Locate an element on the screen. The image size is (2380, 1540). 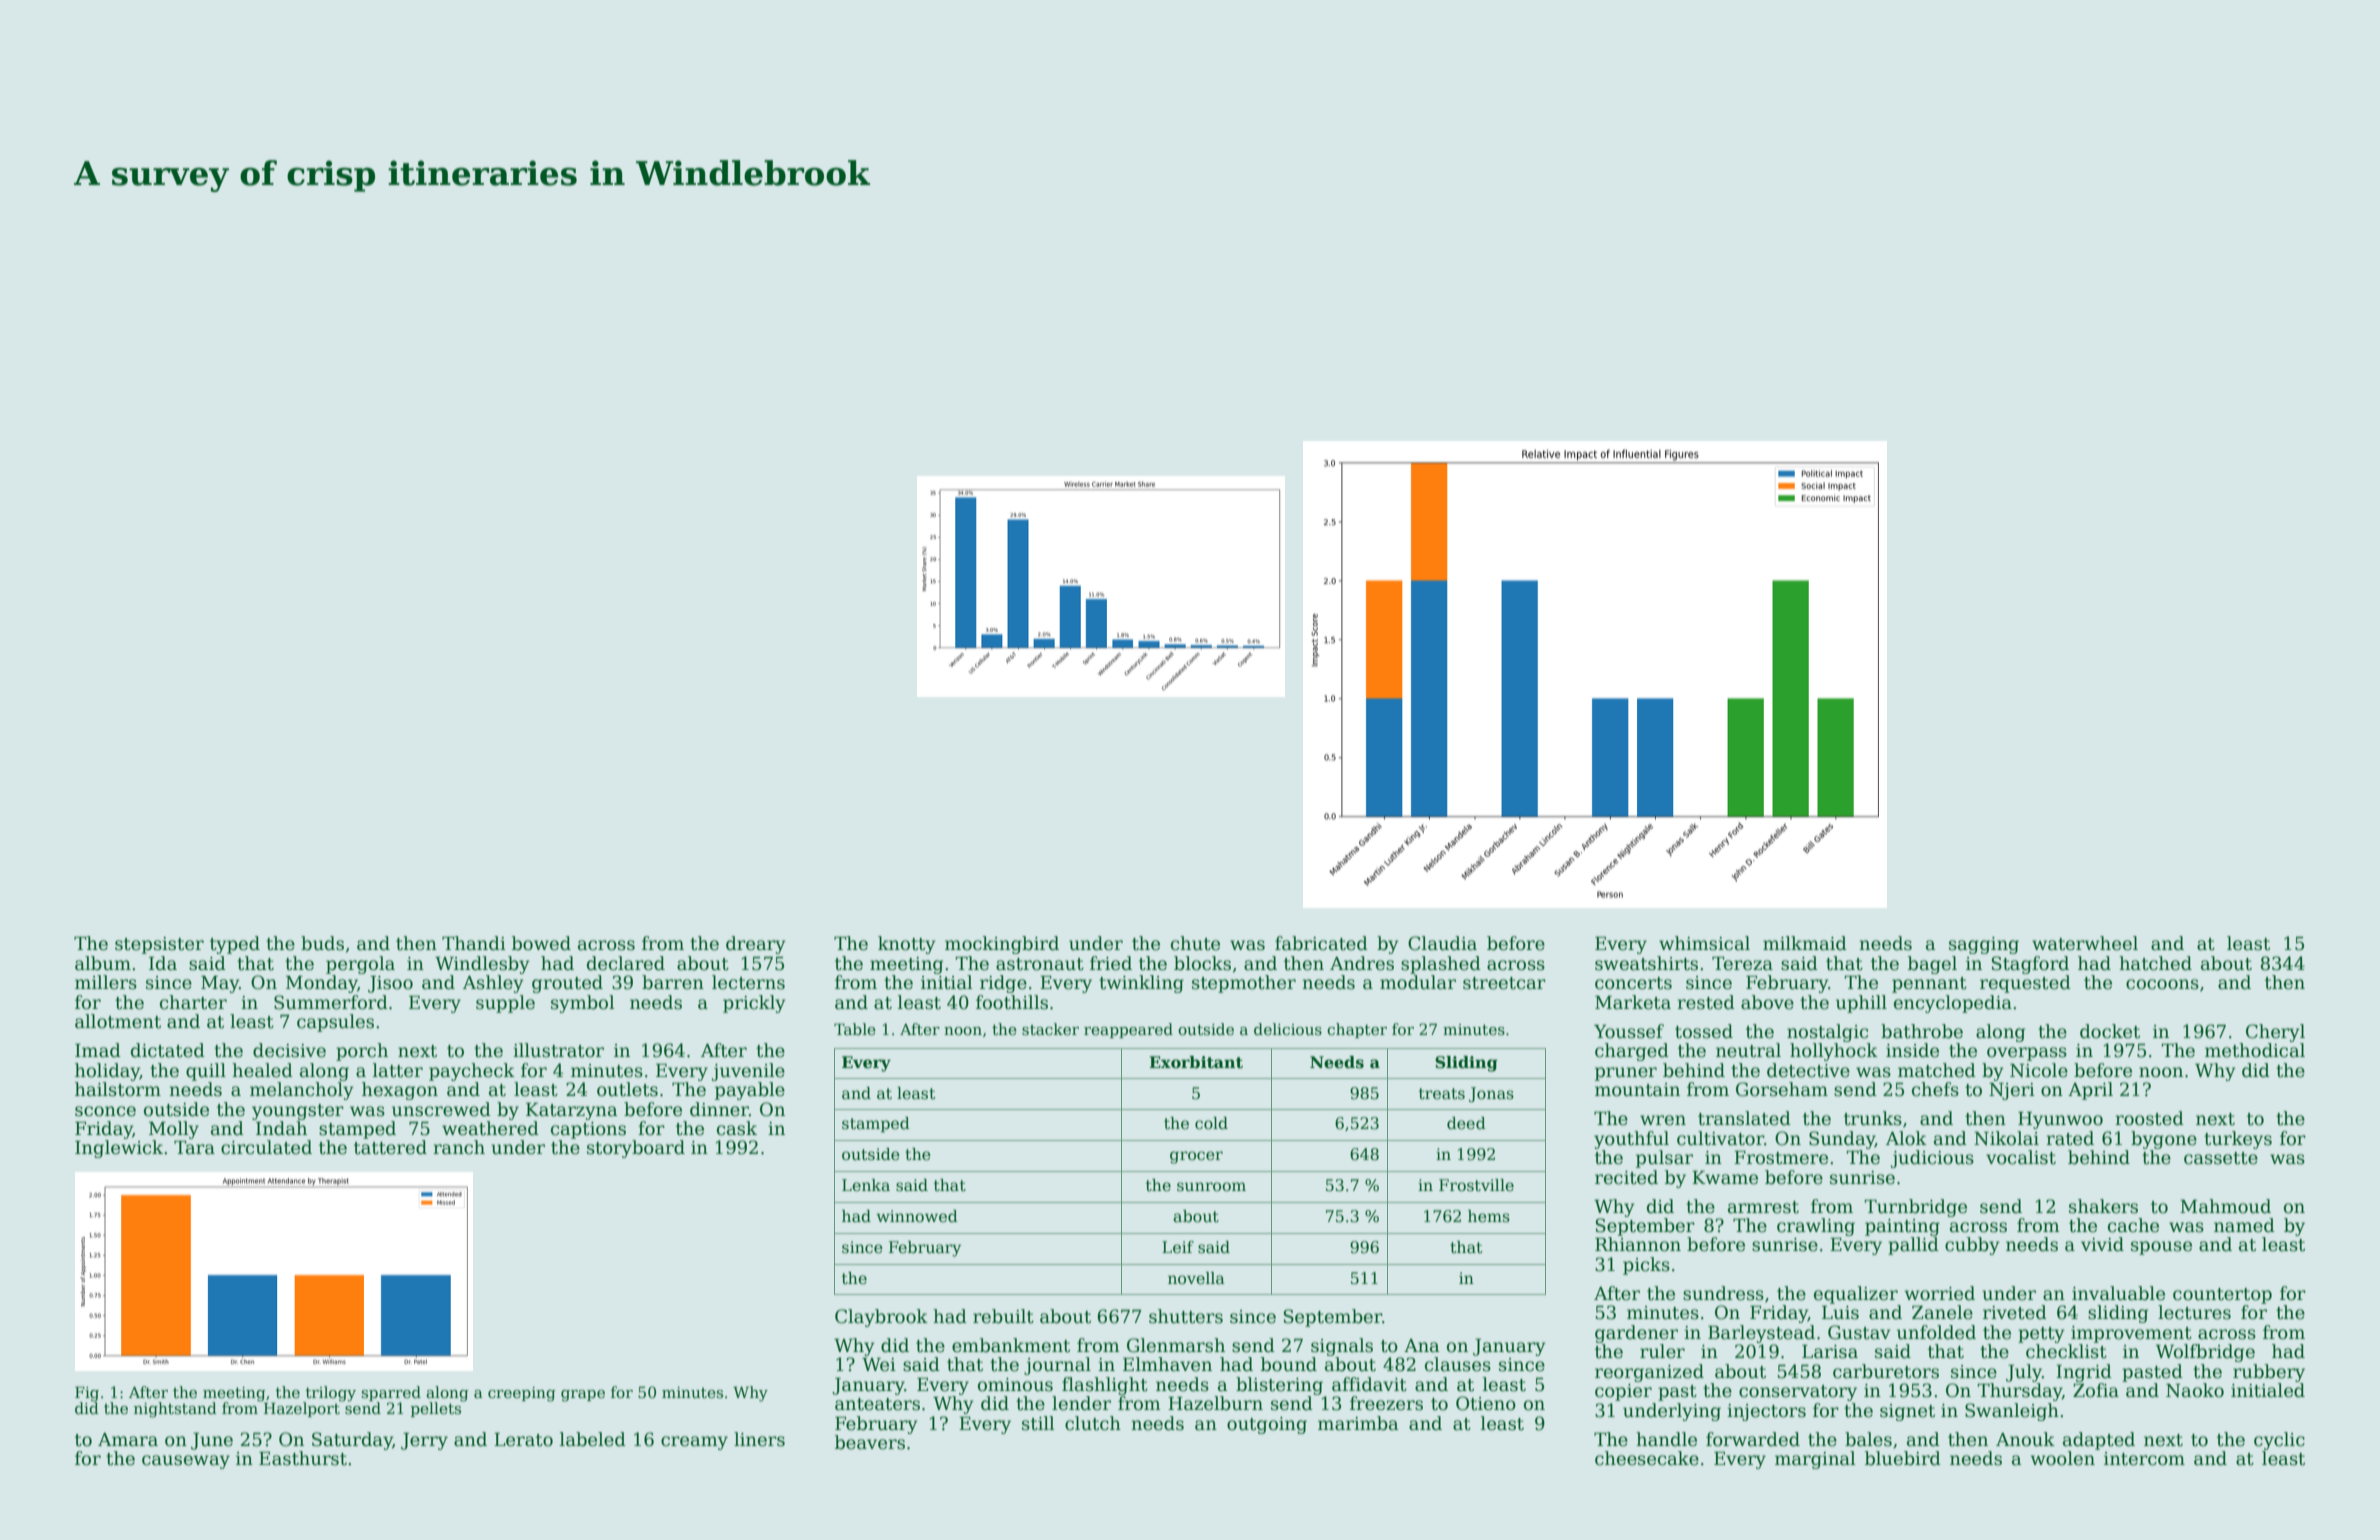
treats is located at coordinates (1442, 1094).
